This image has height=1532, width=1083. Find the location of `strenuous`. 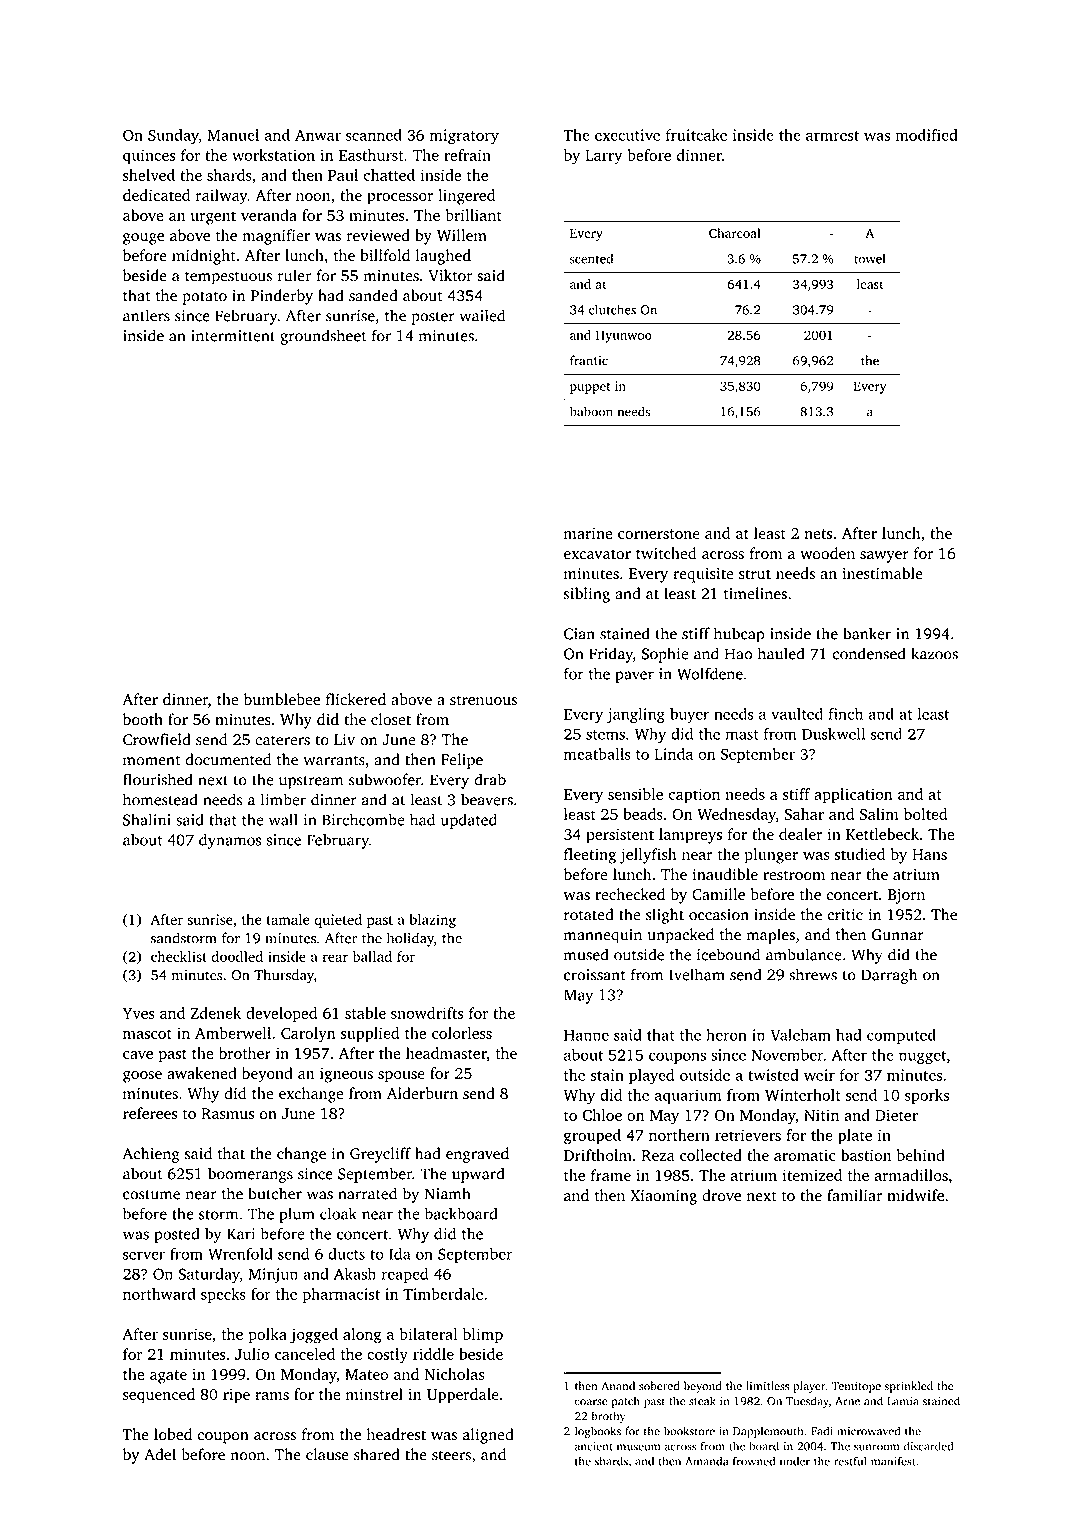

strenuous is located at coordinates (483, 700).
